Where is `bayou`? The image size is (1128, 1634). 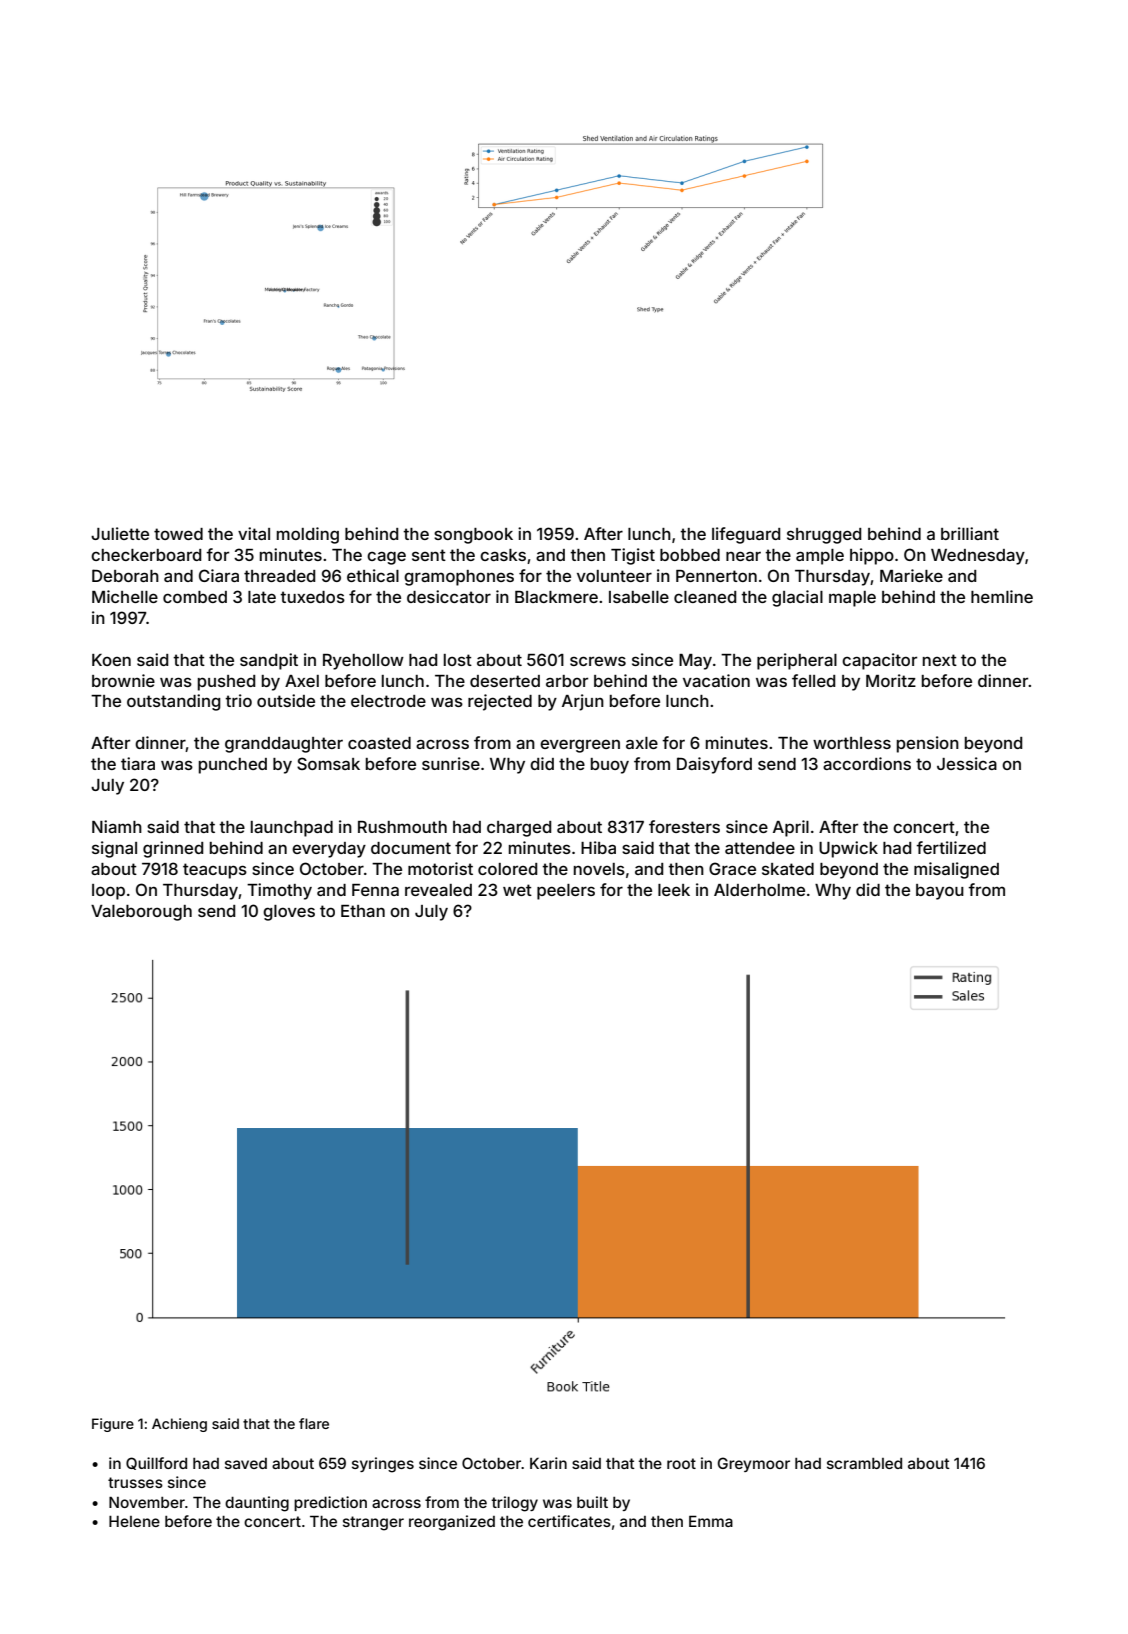
bayou is located at coordinates (940, 892).
